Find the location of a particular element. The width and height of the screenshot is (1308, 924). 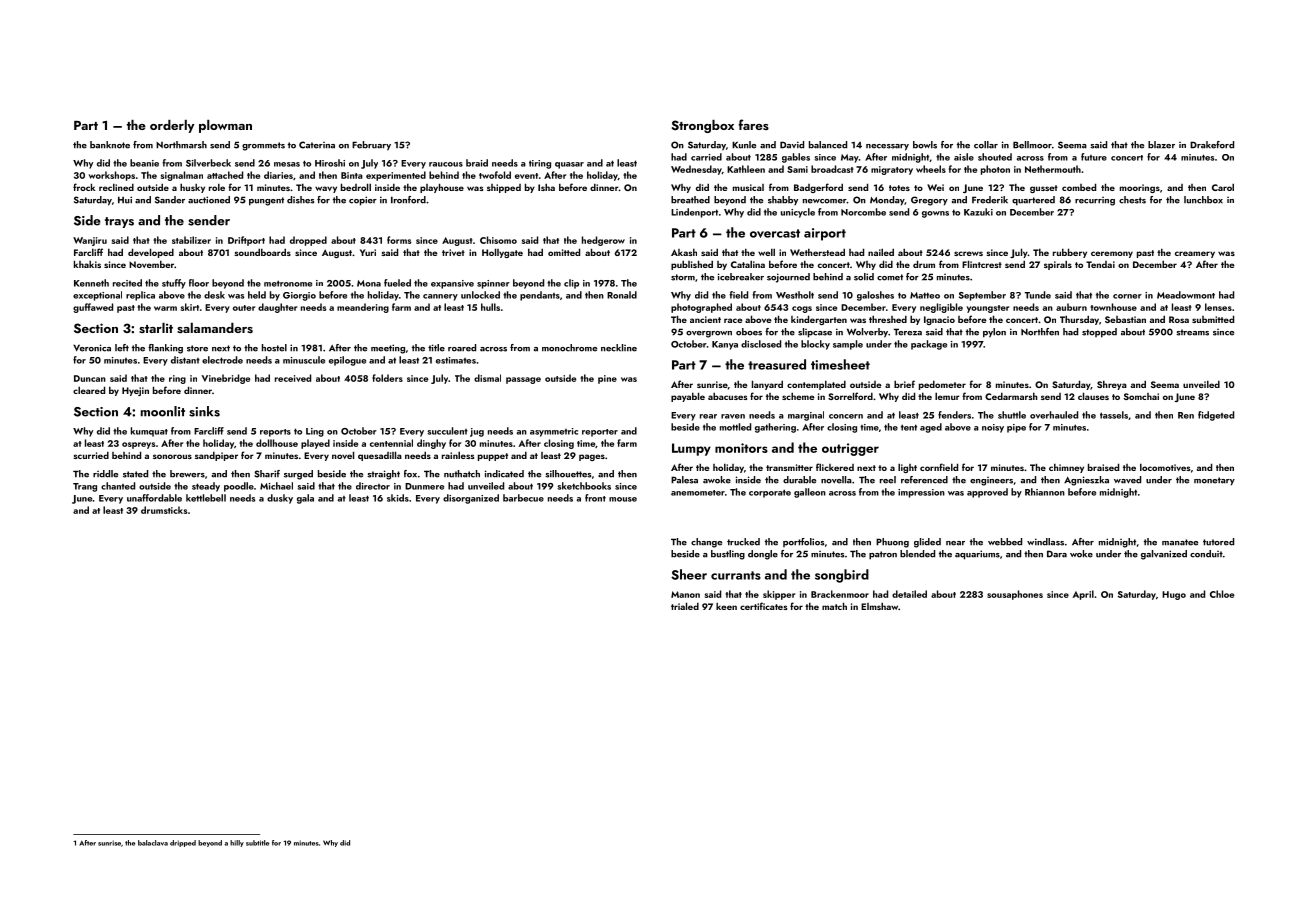

hilly is located at coordinates (237, 843).
